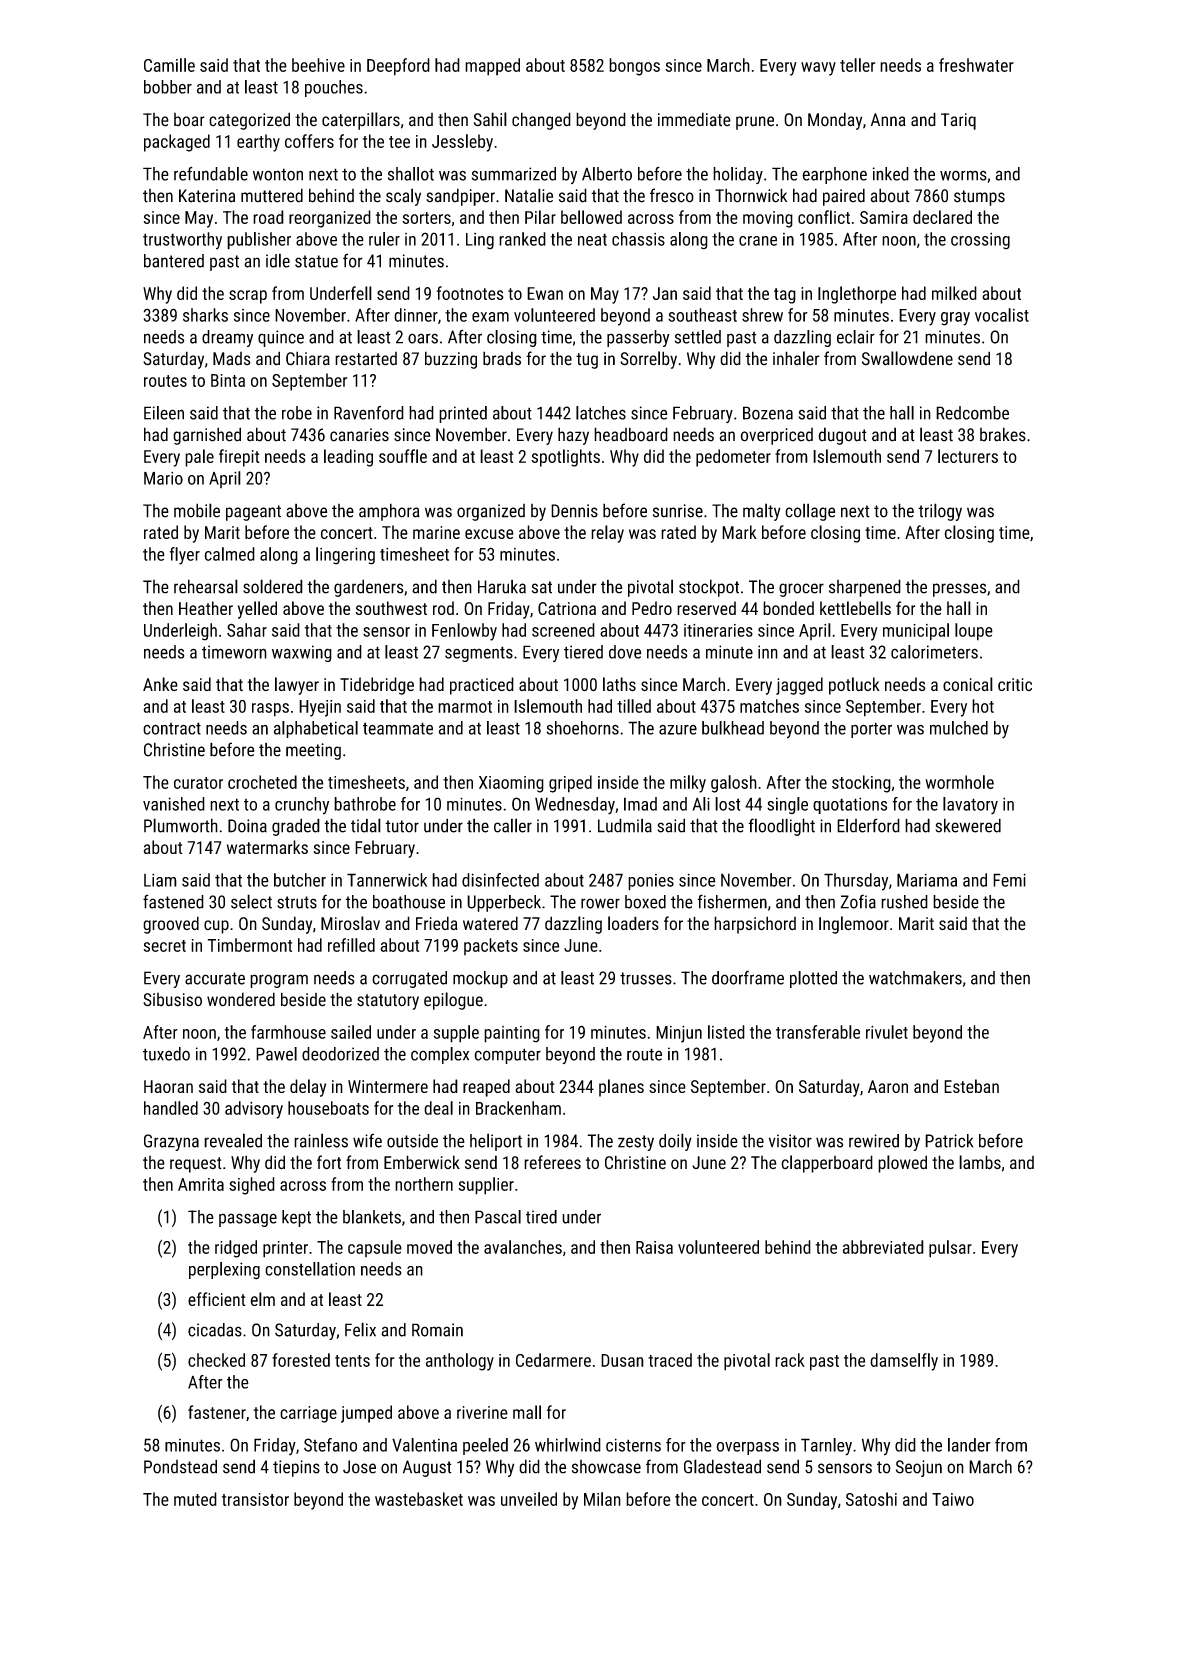 This page has height=1666, width=1178. Describe the element at coordinates (302, 806) in the page. I see `crunchy` at that location.
